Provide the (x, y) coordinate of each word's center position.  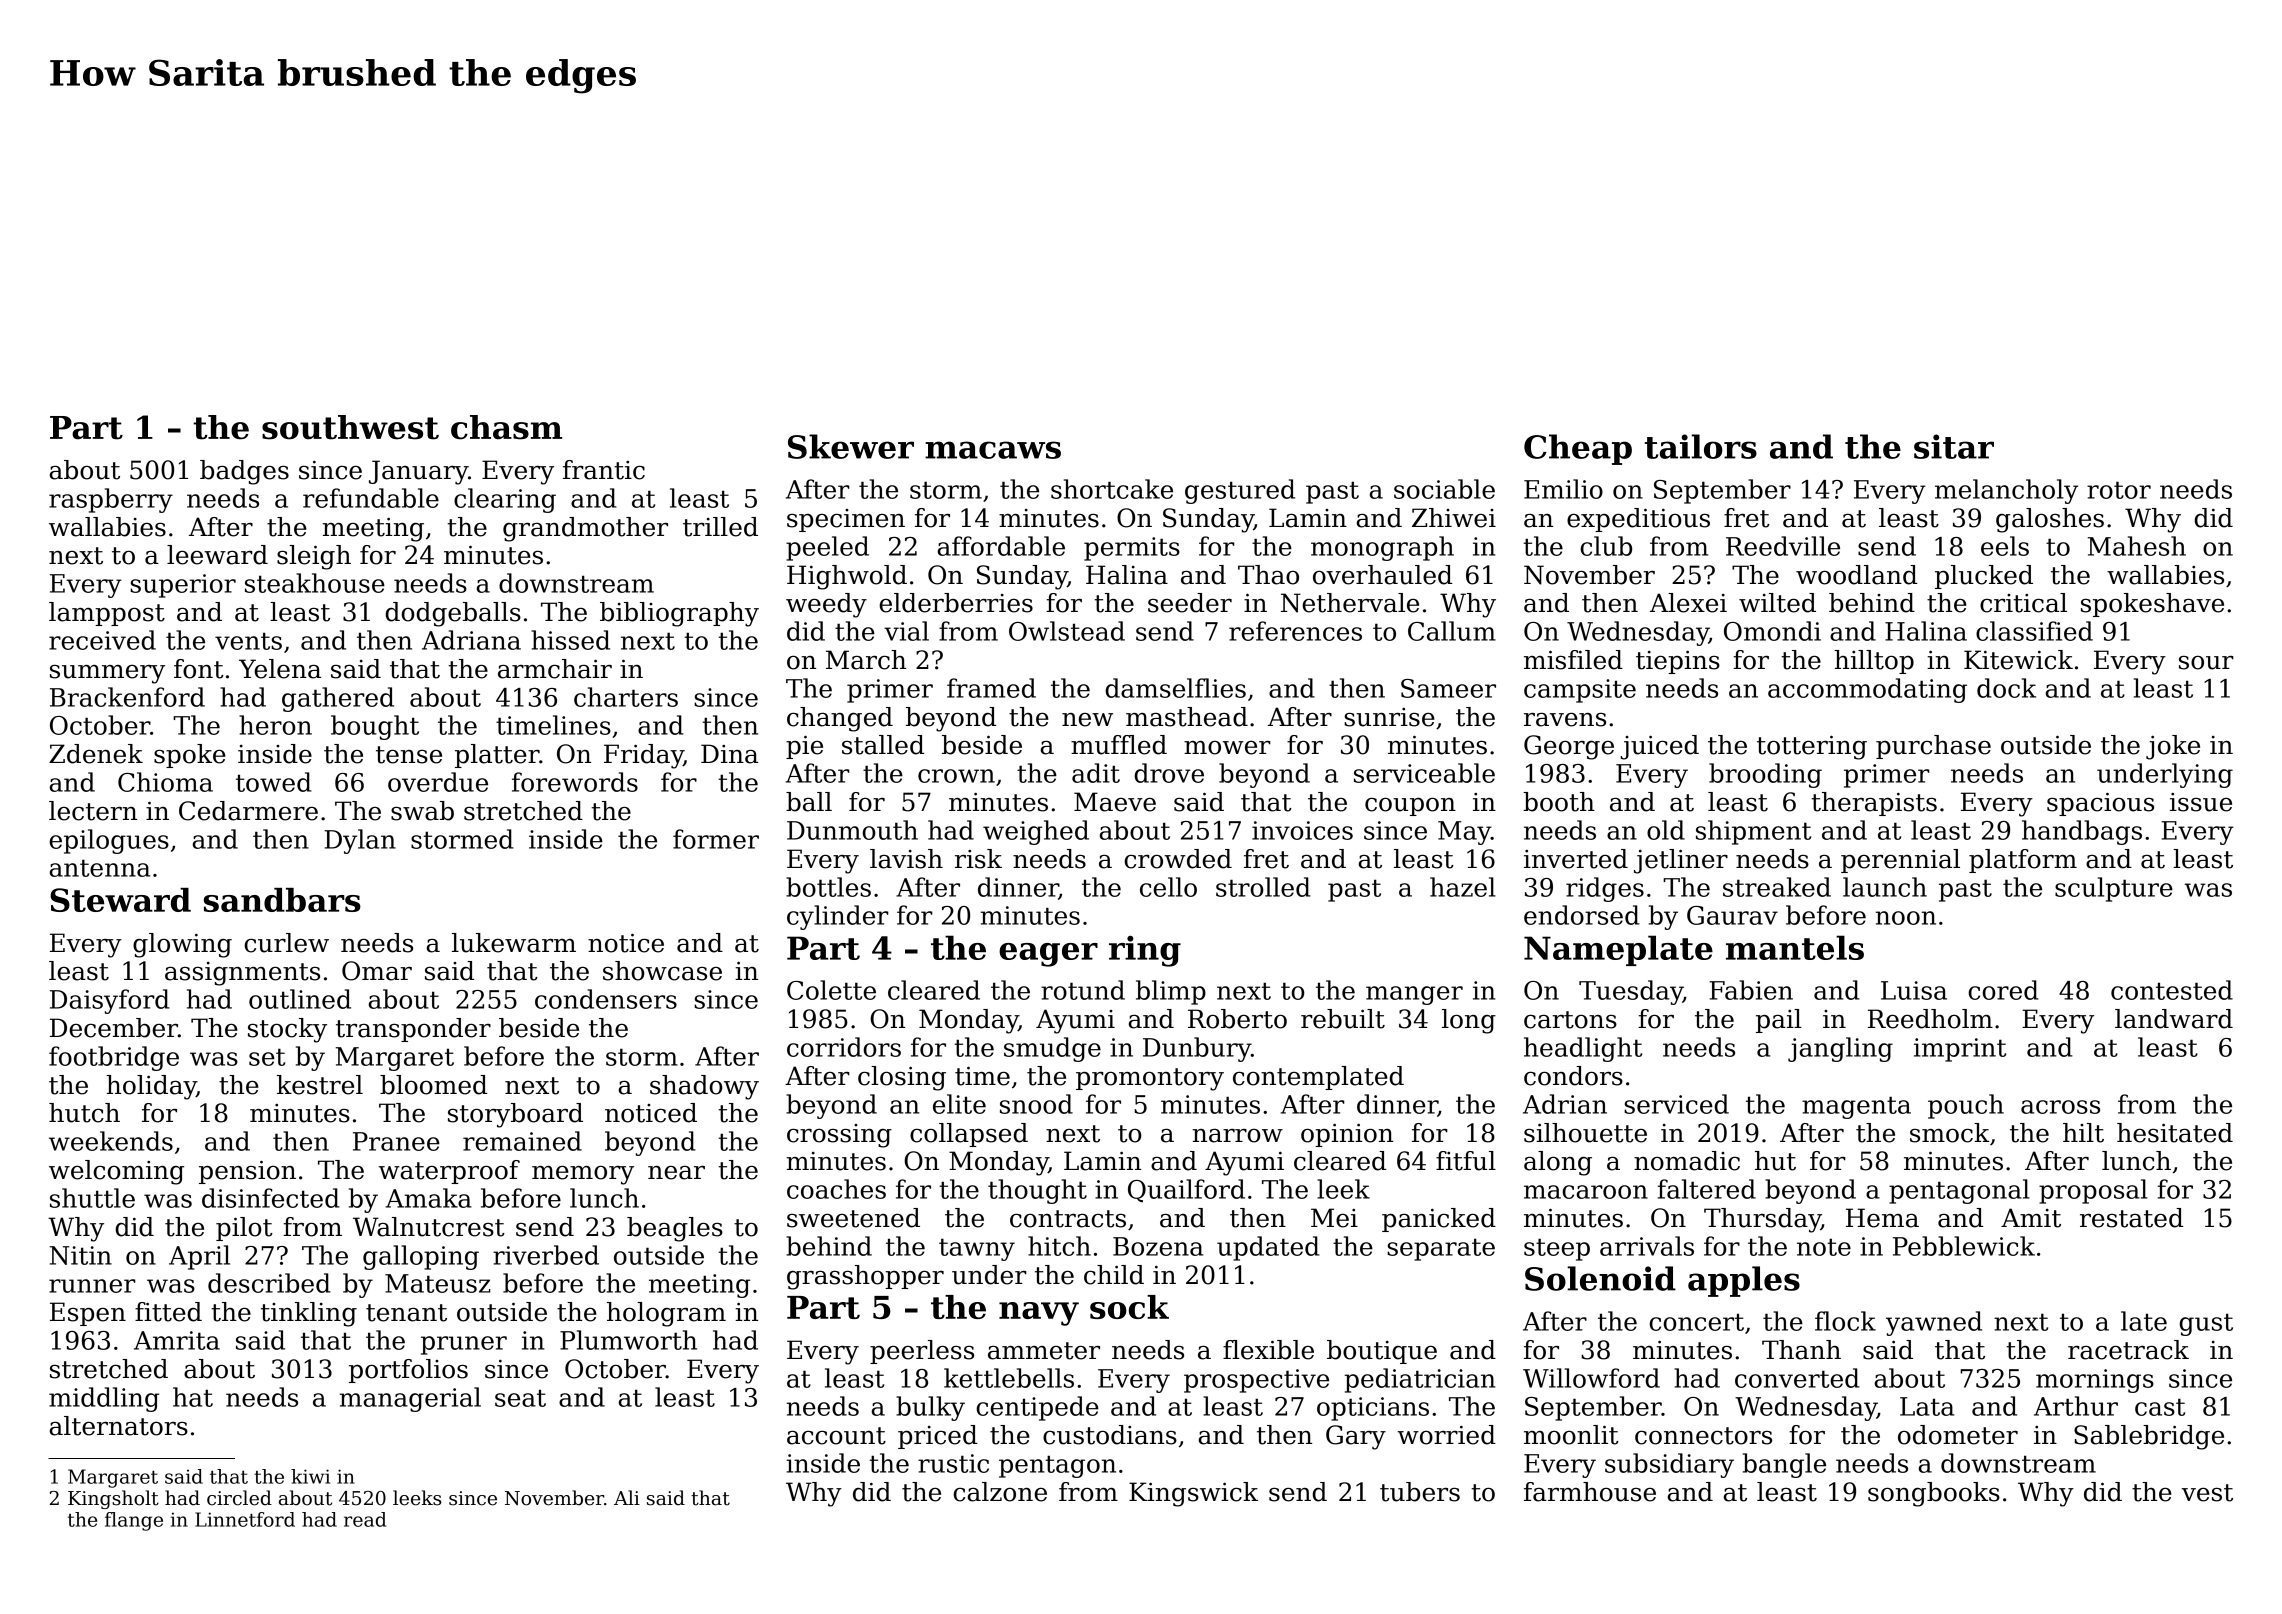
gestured (1240, 491)
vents (248, 641)
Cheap (1578, 449)
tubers (1420, 1492)
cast (2160, 1407)
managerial (410, 1399)
